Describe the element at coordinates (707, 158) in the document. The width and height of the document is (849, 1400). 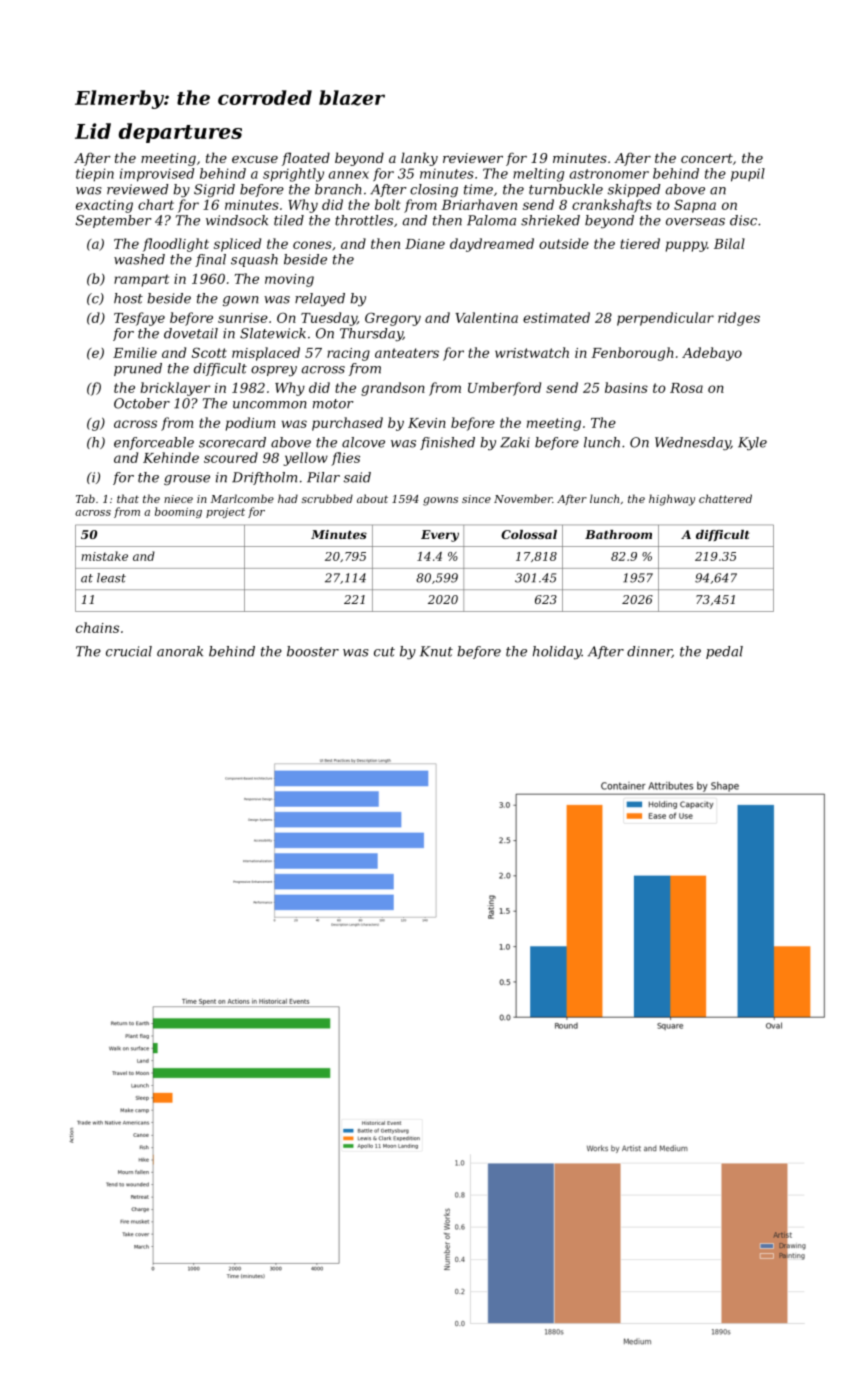
I see `concert` at that location.
